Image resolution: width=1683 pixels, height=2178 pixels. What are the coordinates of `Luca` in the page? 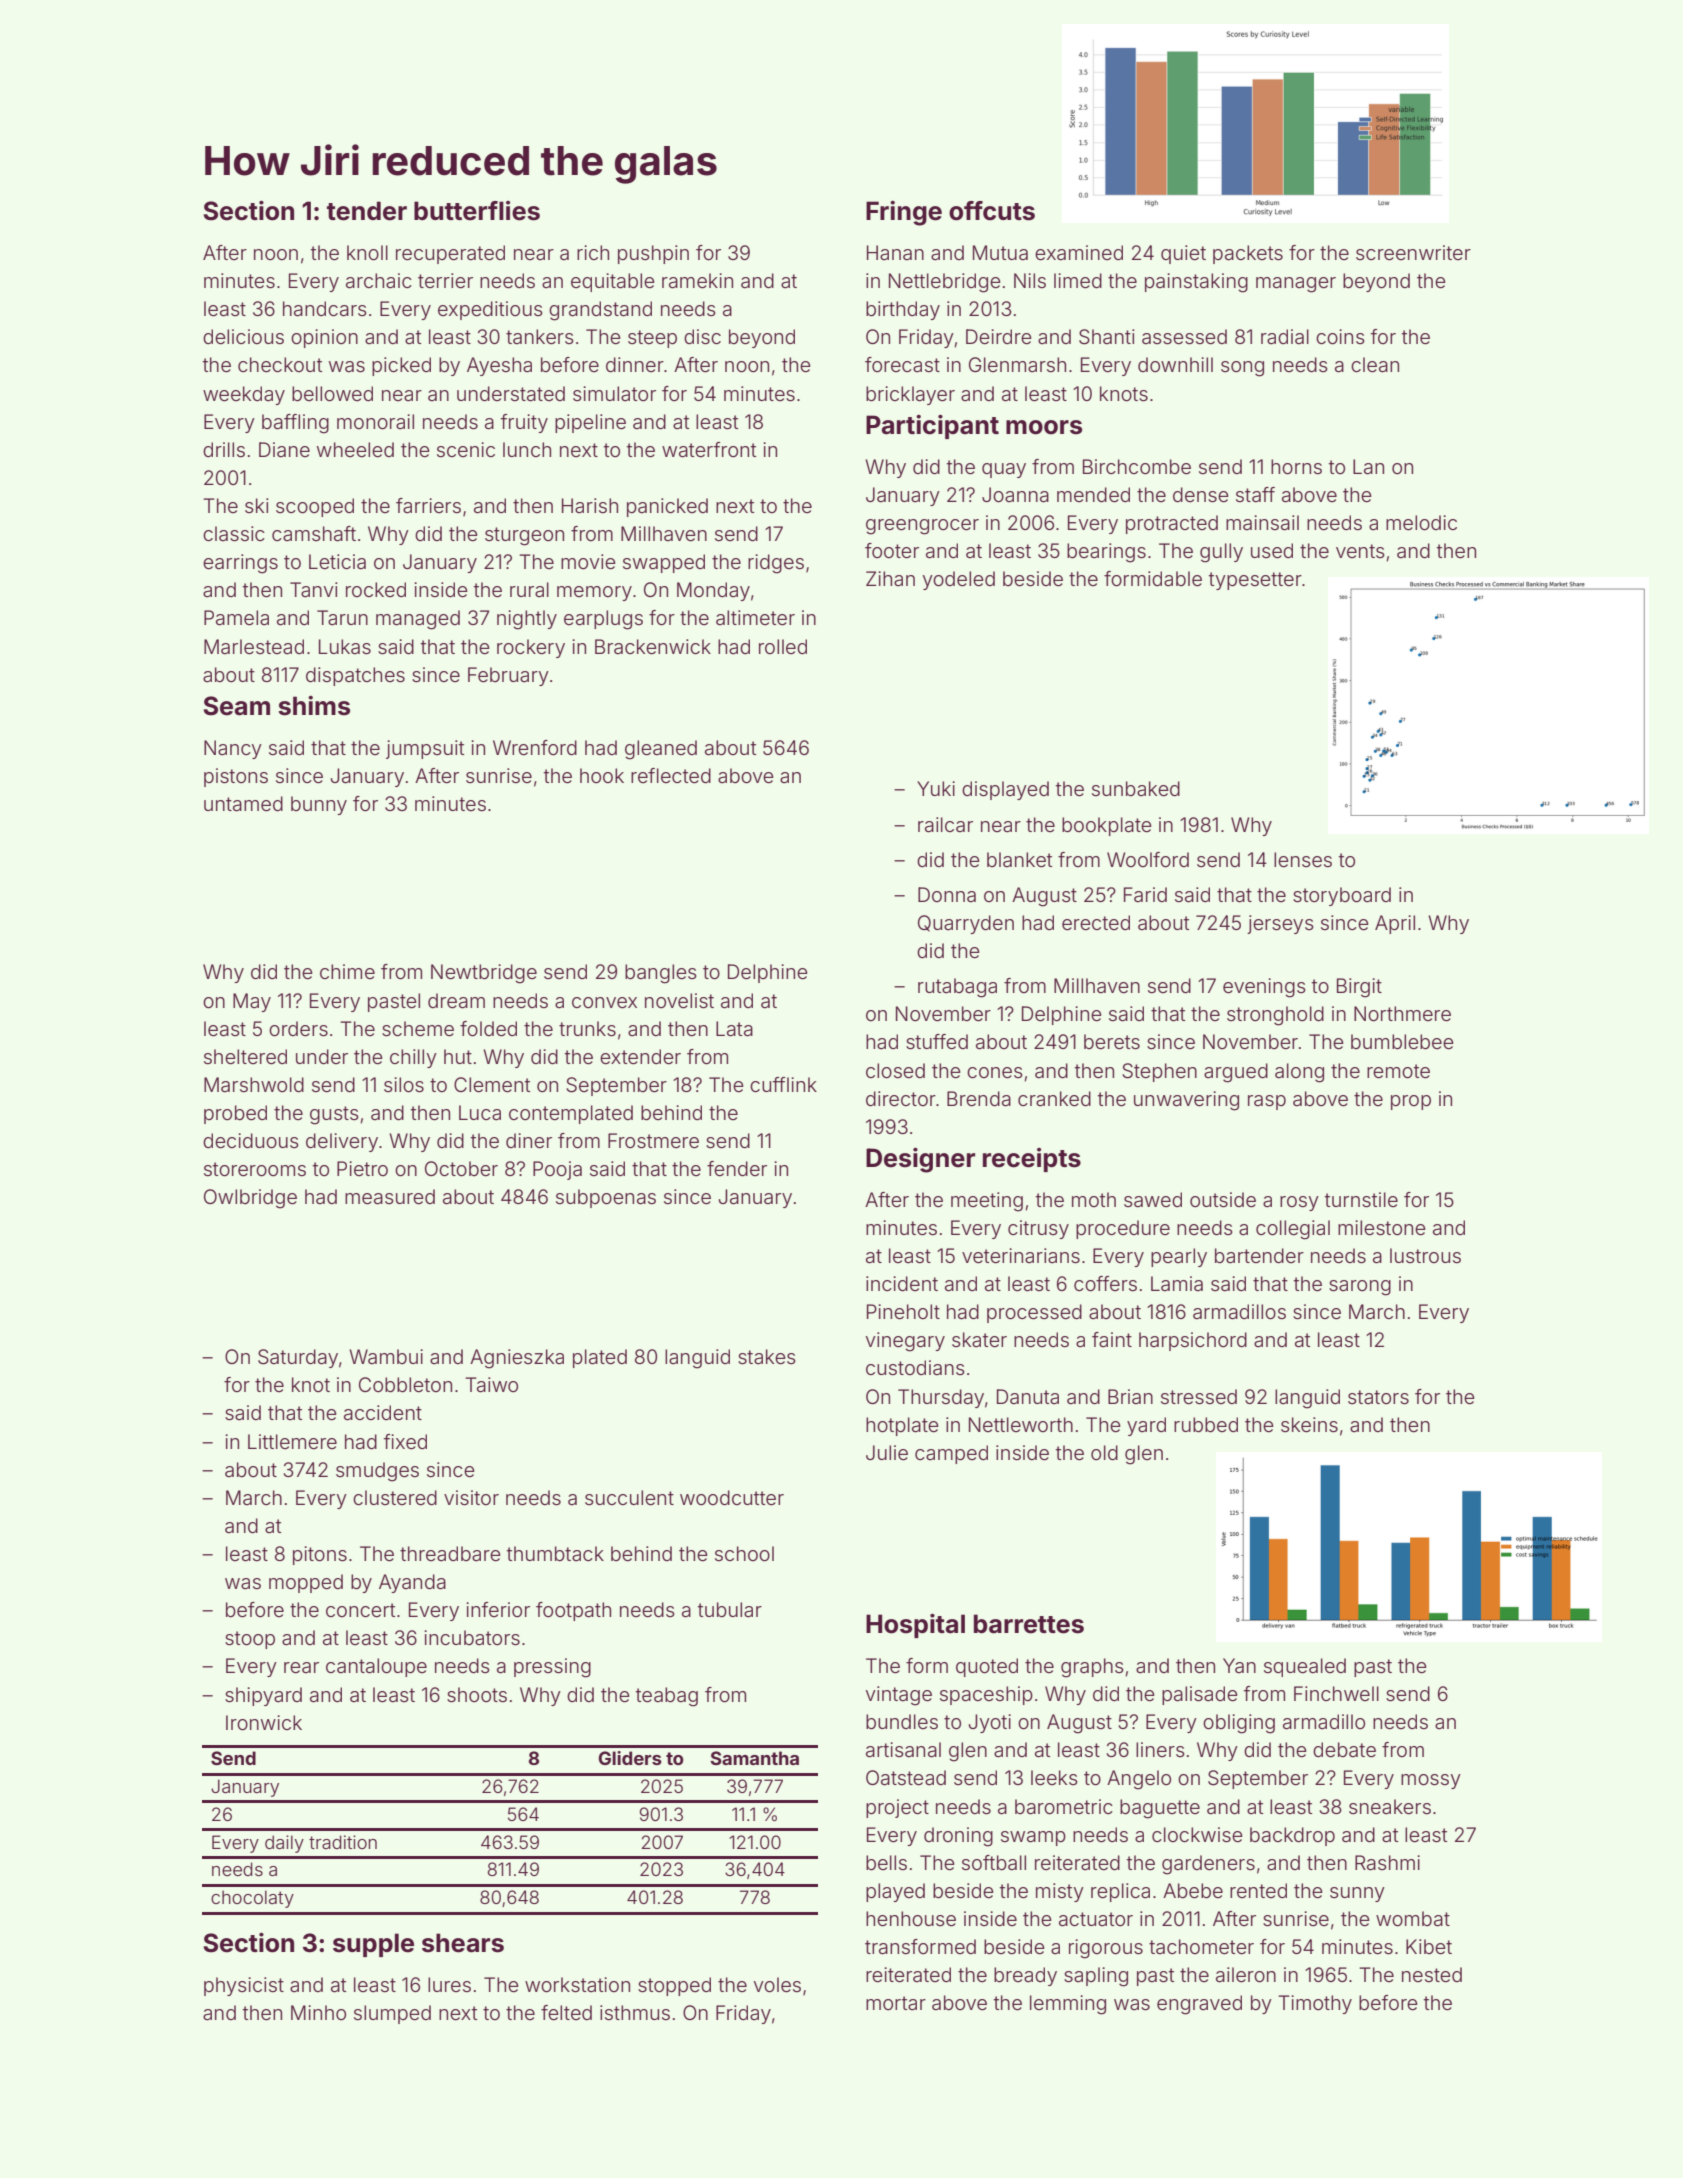 It's located at (480, 1112).
